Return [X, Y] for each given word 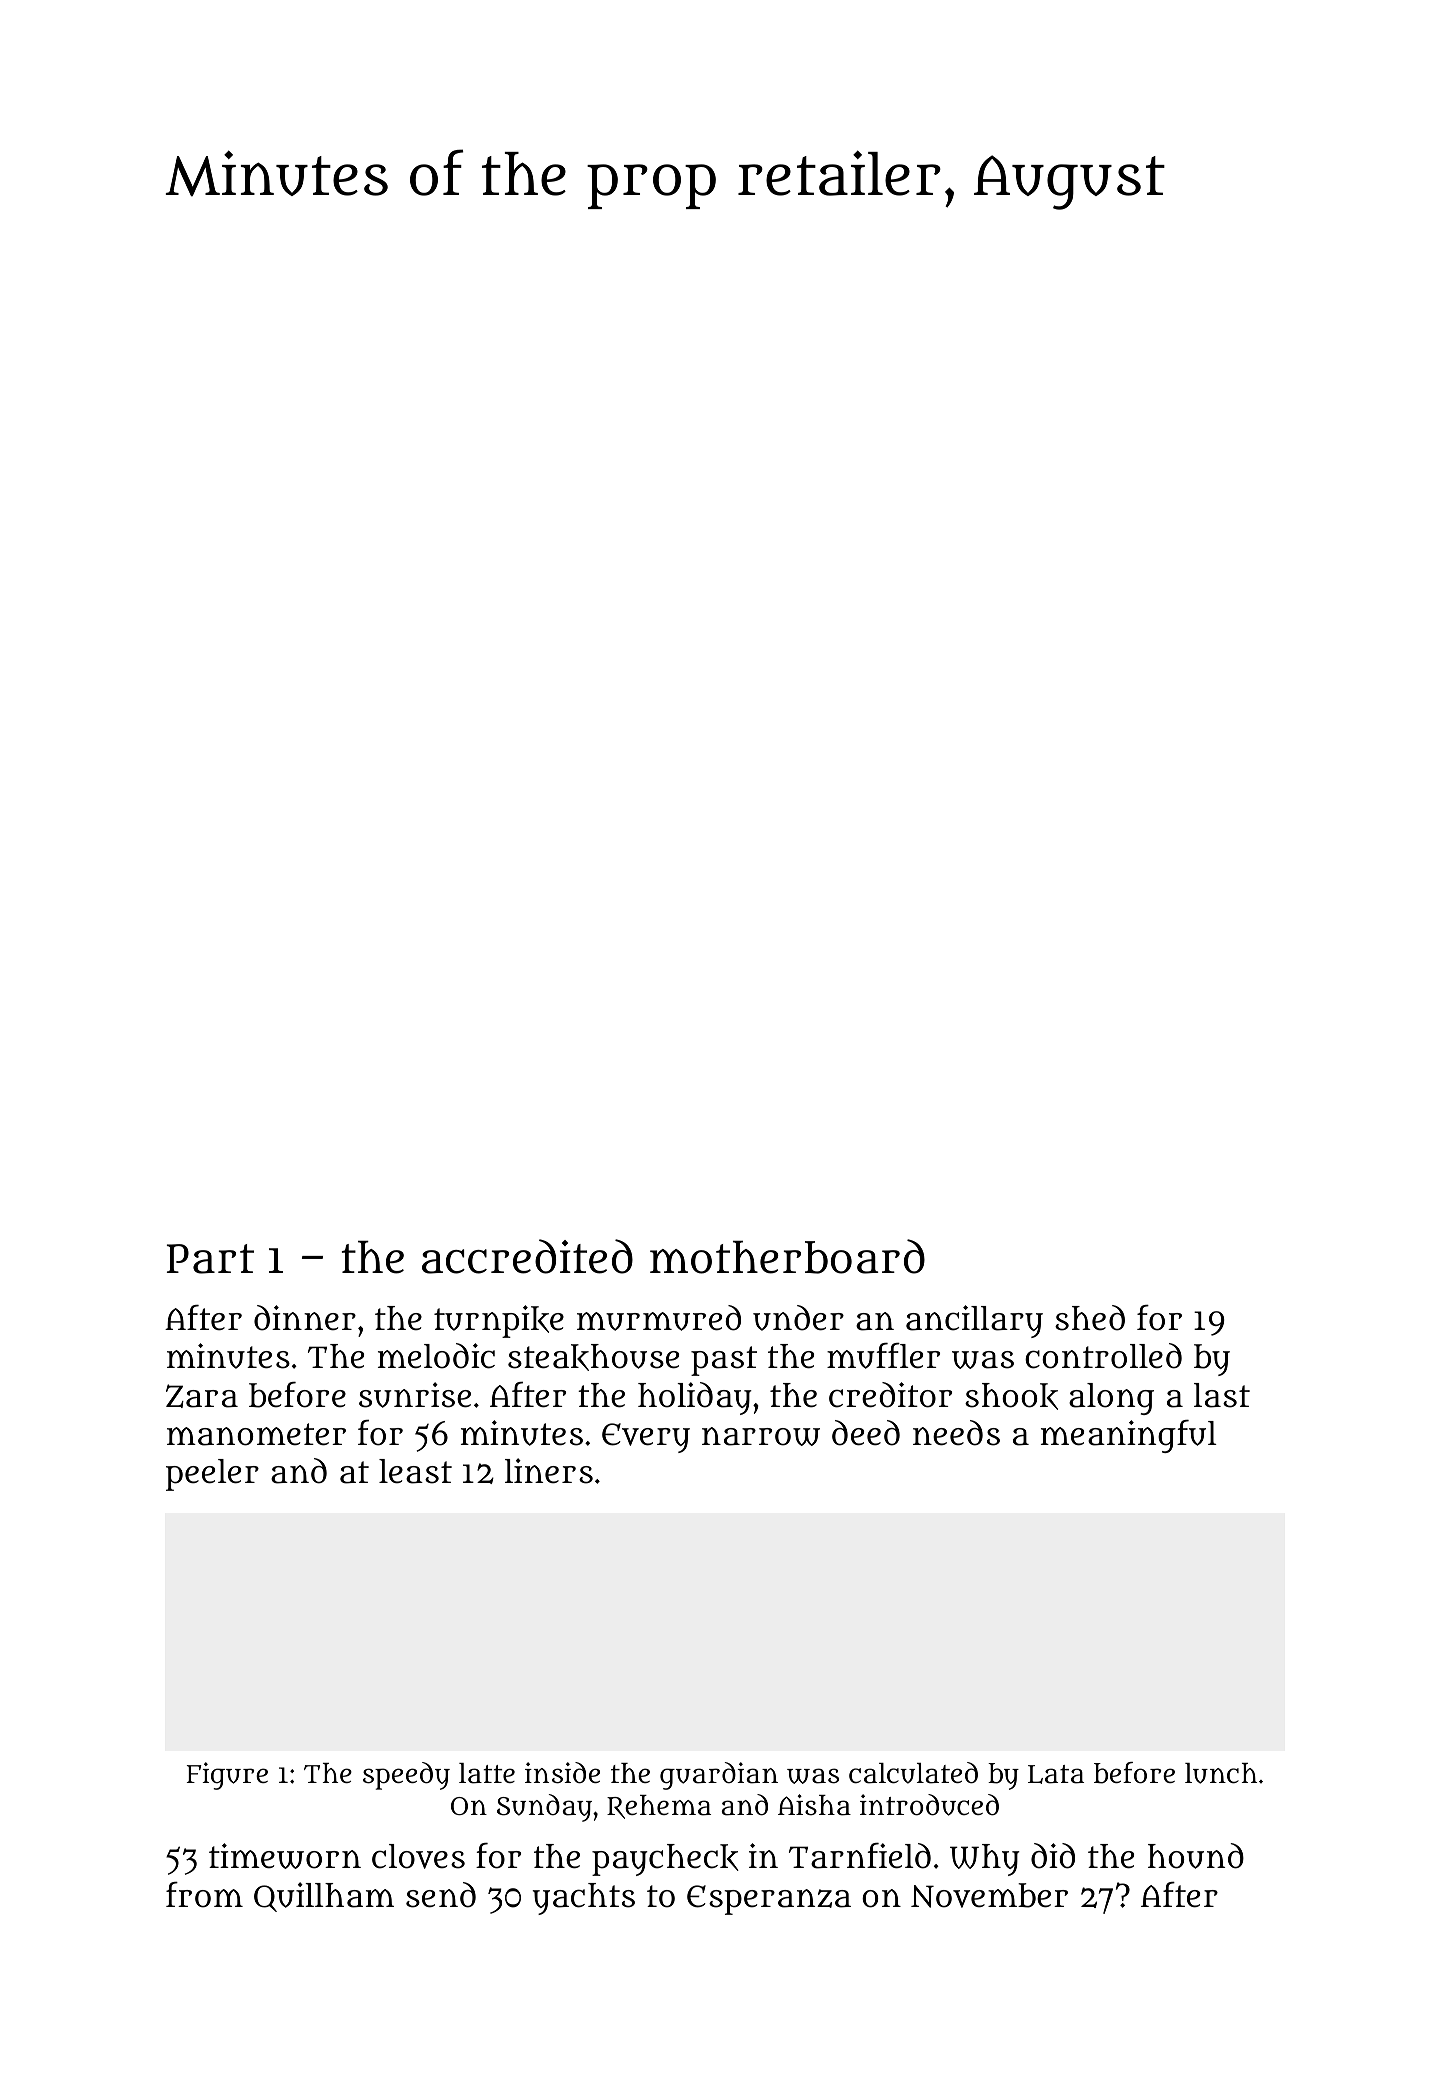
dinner [305, 1318]
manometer [256, 1434]
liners [549, 1471]
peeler [212, 1475]
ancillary [974, 1321]
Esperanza [769, 1900]
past [724, 1361]
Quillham [324, 1897]
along [1111, 1399]
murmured [659, 1318]
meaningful [1129, 1436]
